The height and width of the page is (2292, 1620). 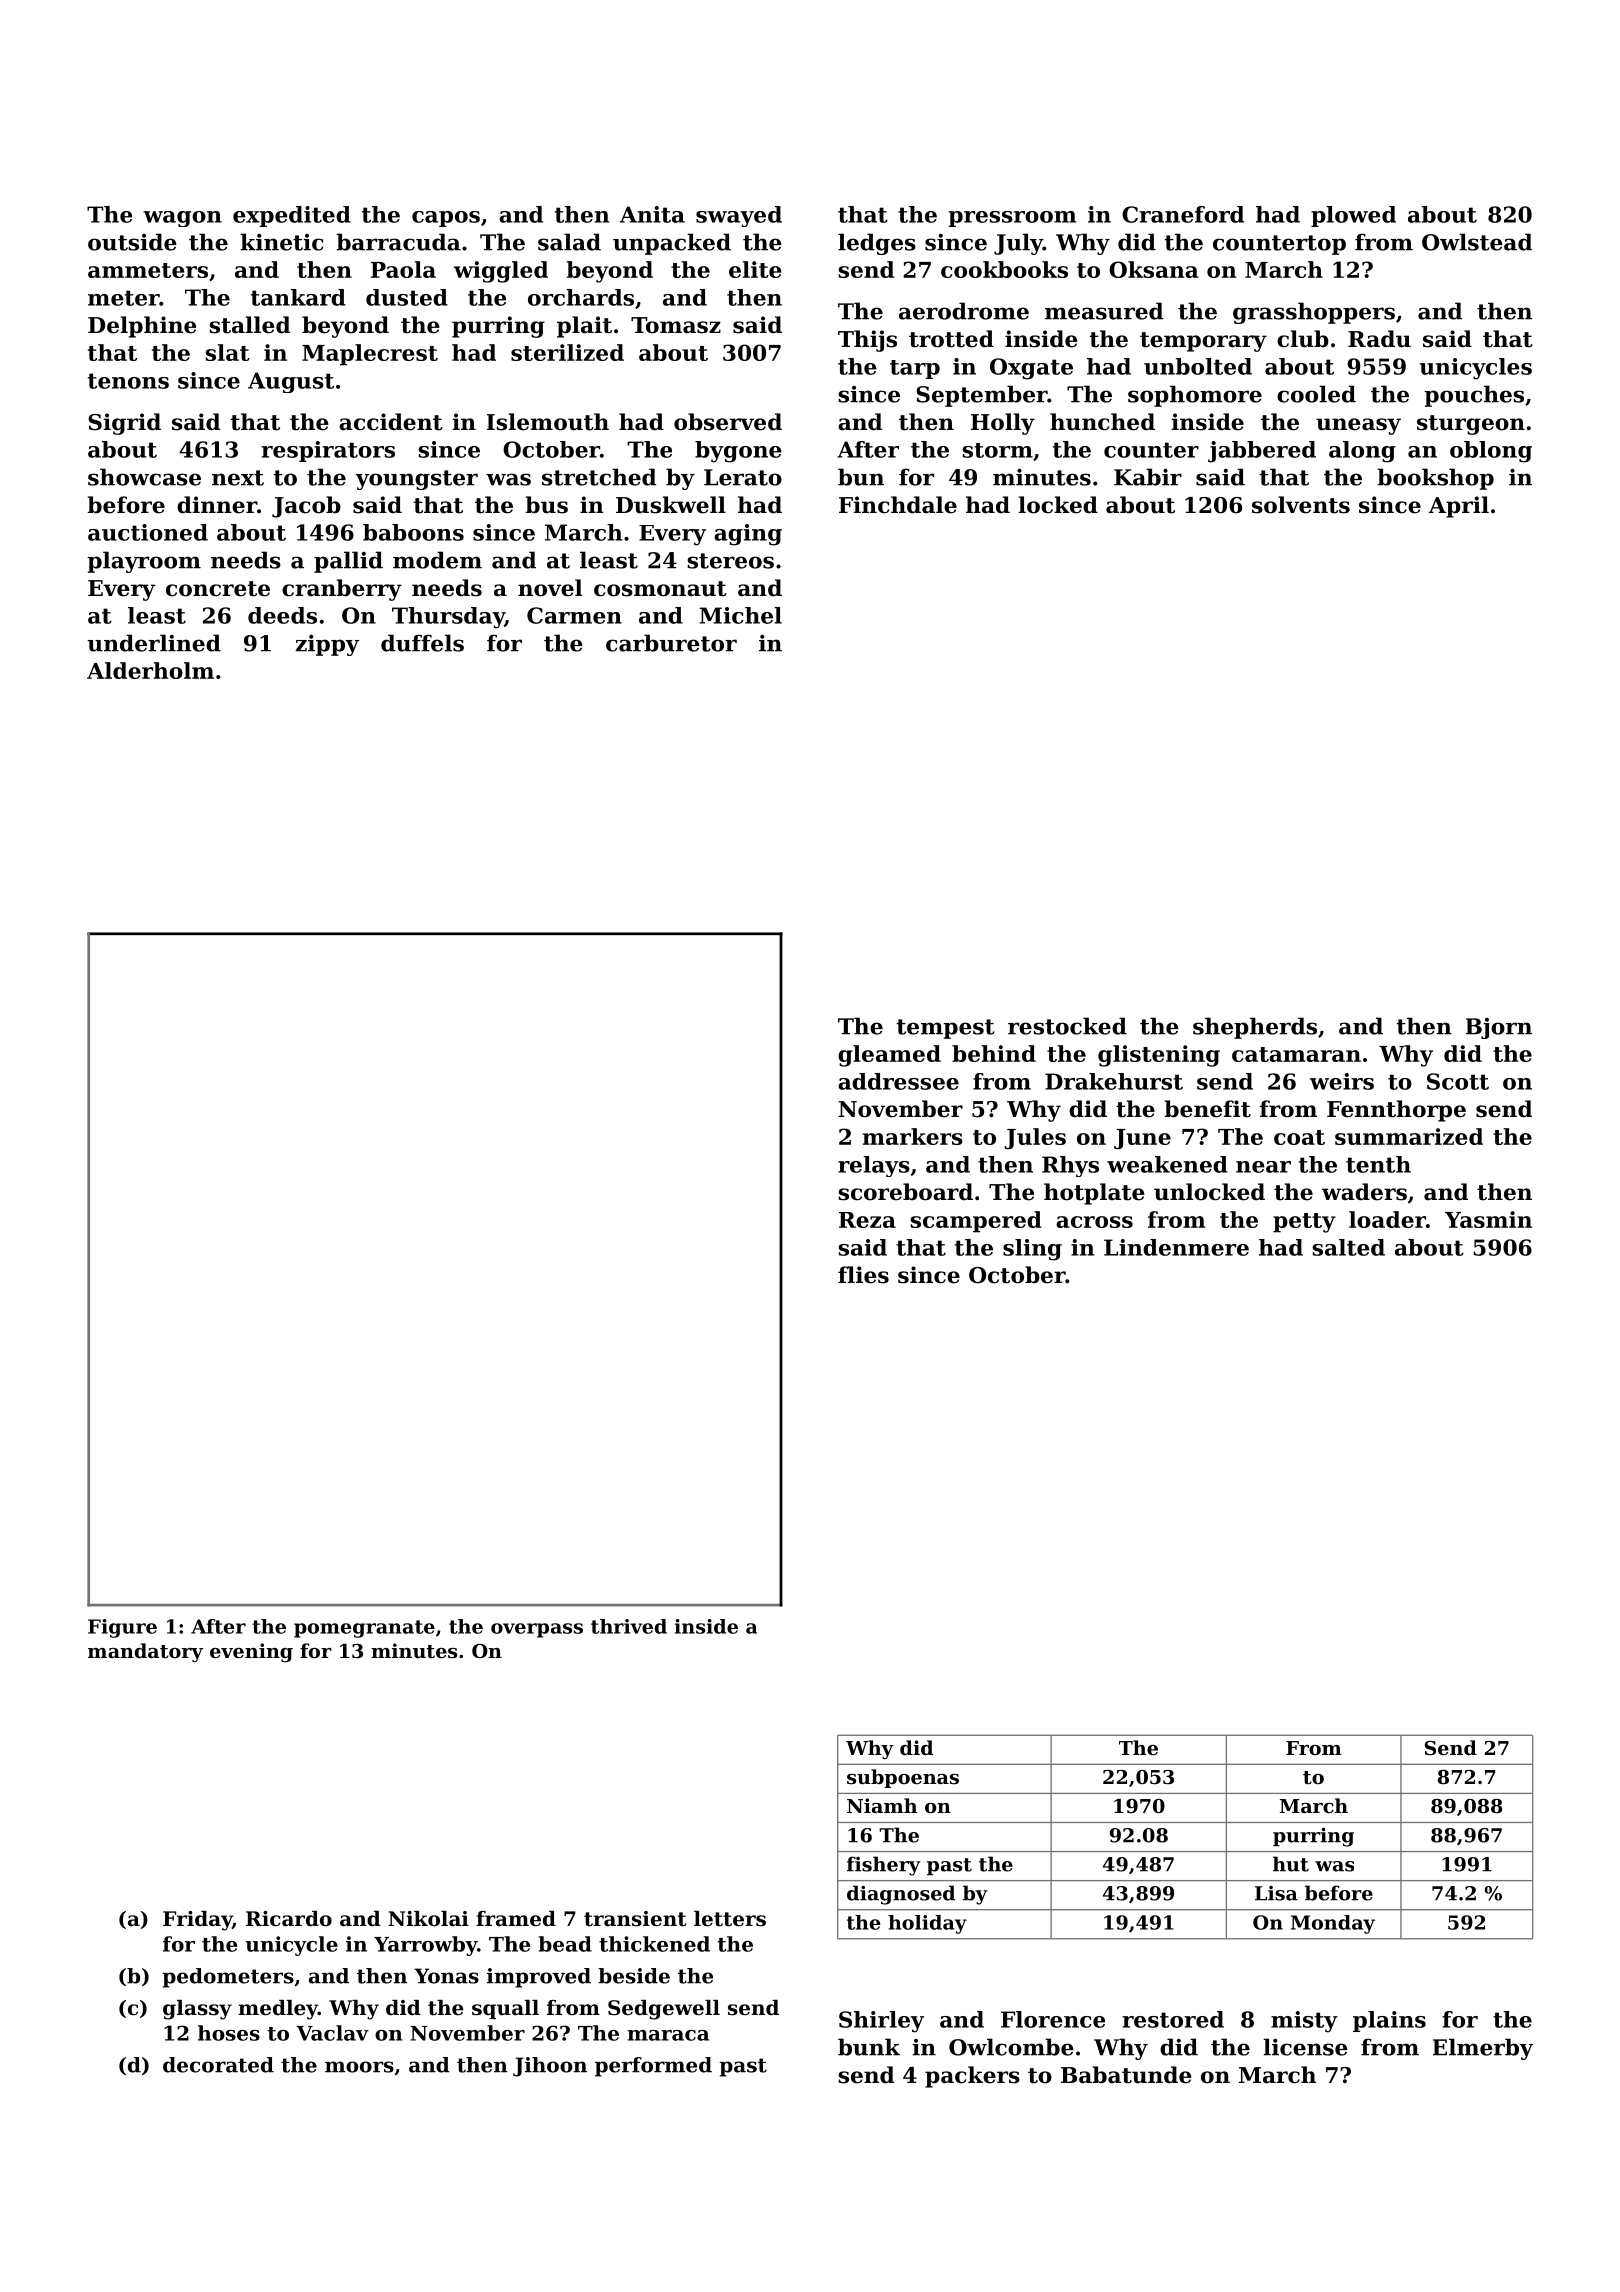 What do you see at coordinates (1379, 339) in the page?
I see `Radu` at bounding box center [1379, 339].
